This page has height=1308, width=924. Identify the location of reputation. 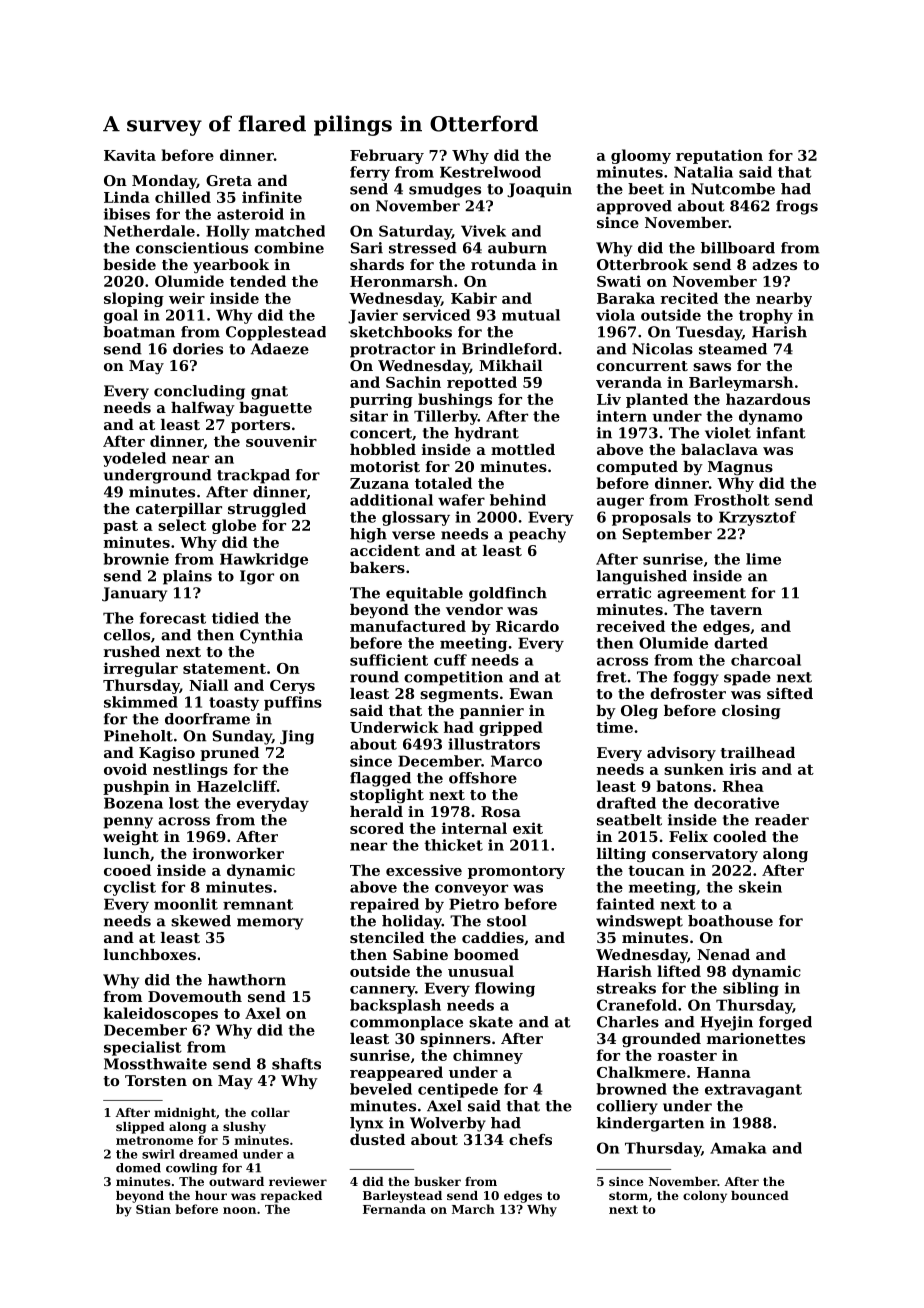
(719, 156).
